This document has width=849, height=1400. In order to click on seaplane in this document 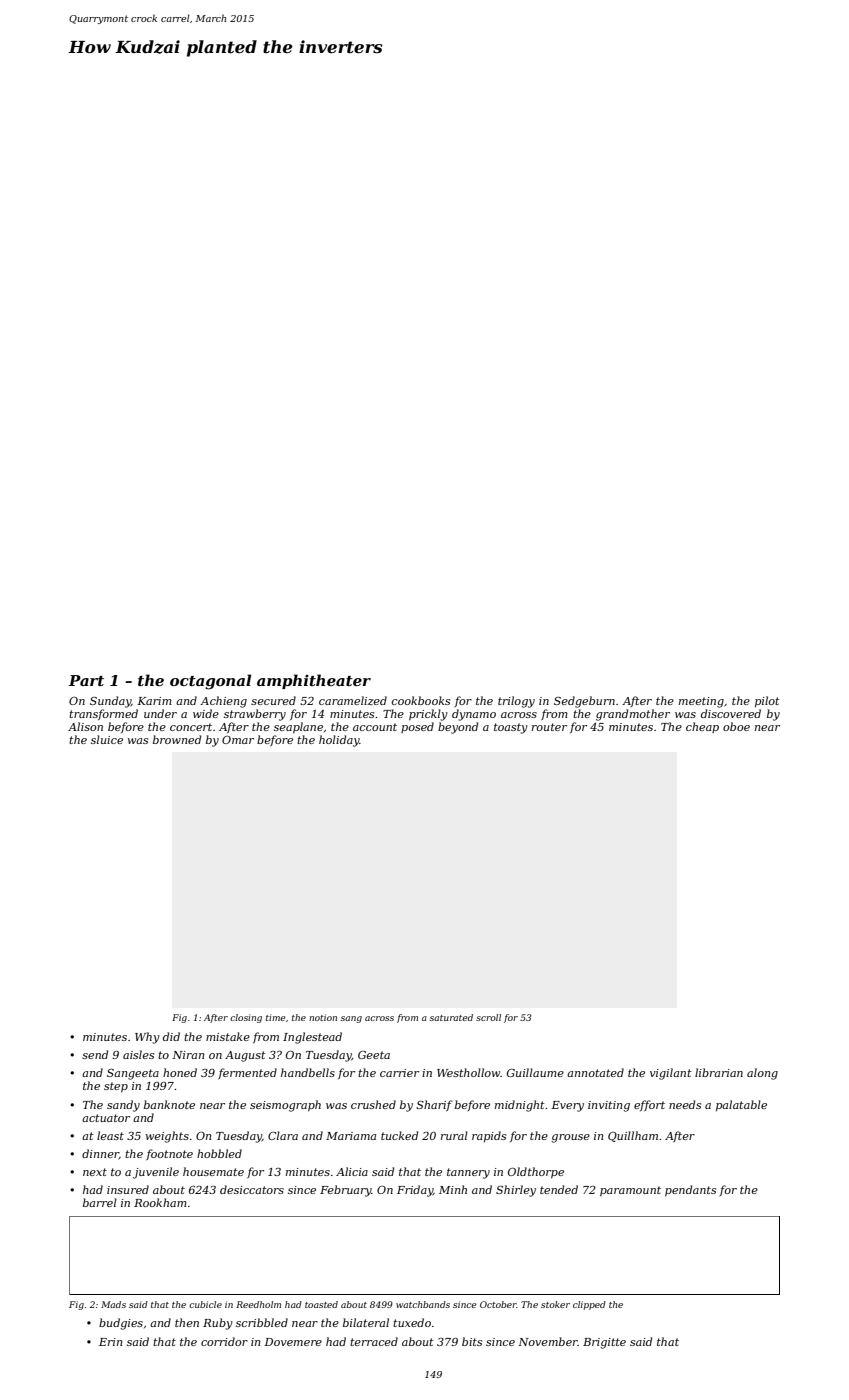, I will do `click(298, 727)`.
